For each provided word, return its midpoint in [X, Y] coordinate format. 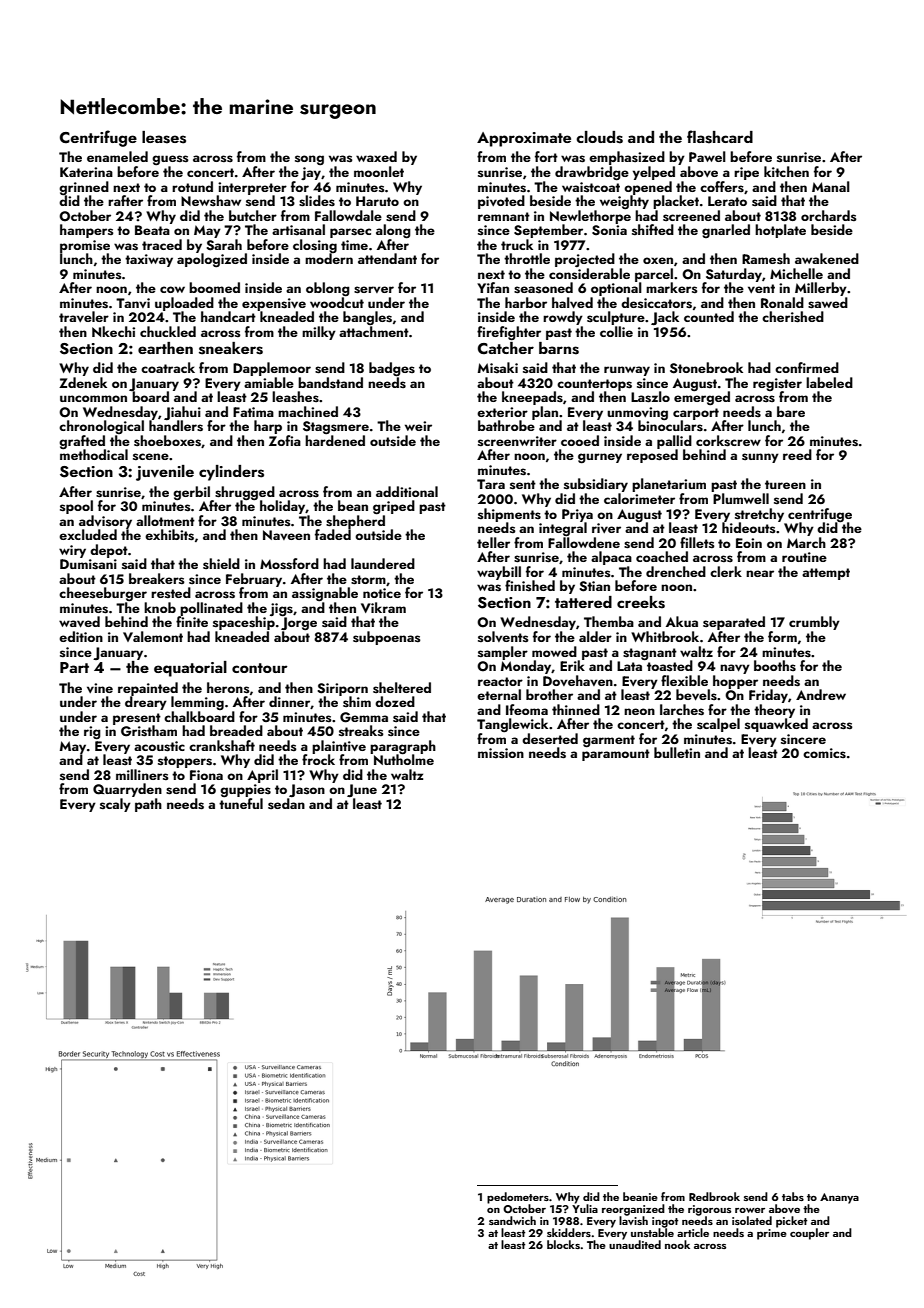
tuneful [241, 803]
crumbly [814, 623]
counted [709, 316]
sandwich [512, 1220]
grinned [84, 188]
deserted [550, 738]
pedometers [518, 1198]
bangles [367, 318]
